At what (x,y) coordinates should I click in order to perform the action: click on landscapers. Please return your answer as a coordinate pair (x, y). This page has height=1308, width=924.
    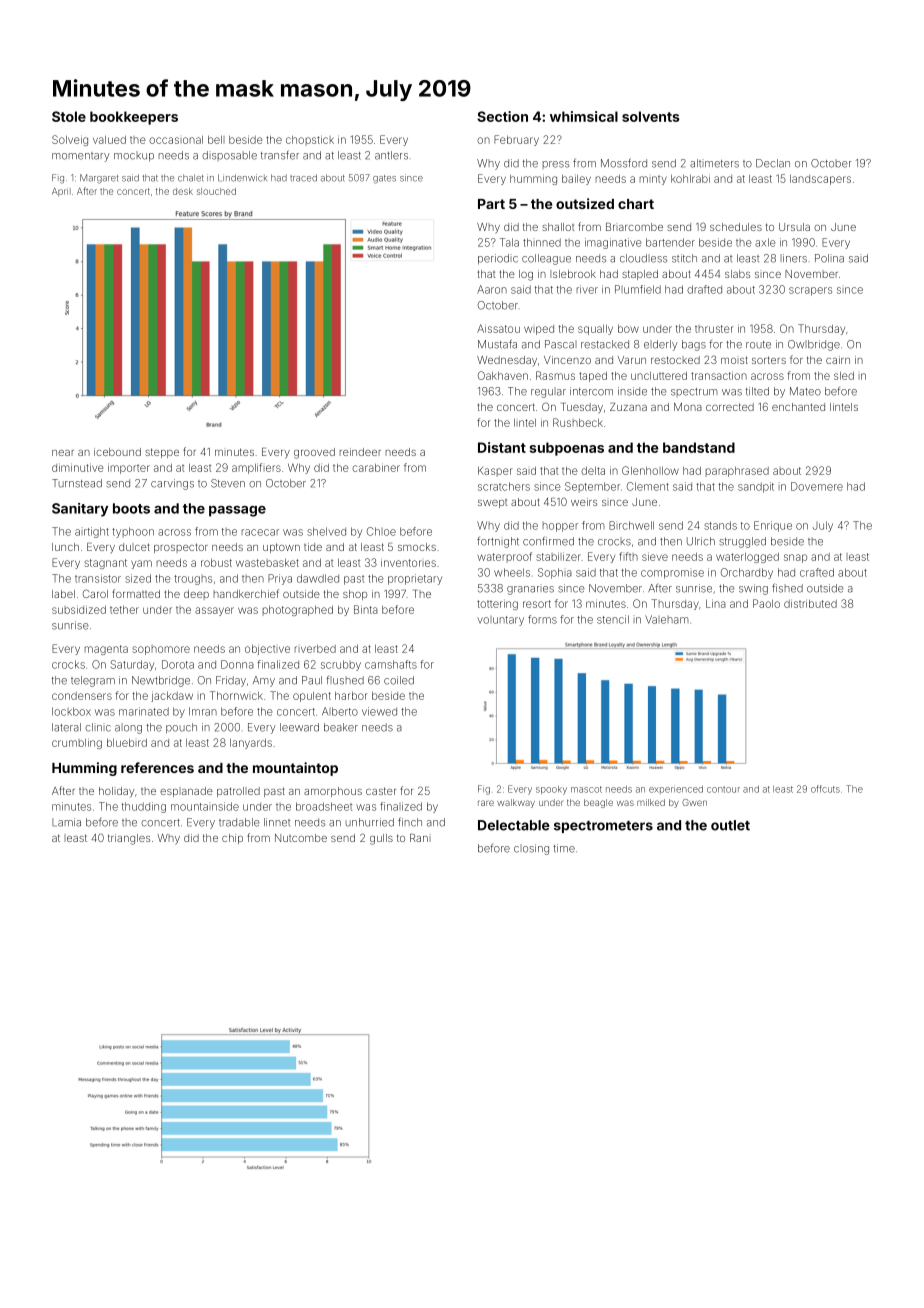
    Looking at the image, I should click on (820, 180).
